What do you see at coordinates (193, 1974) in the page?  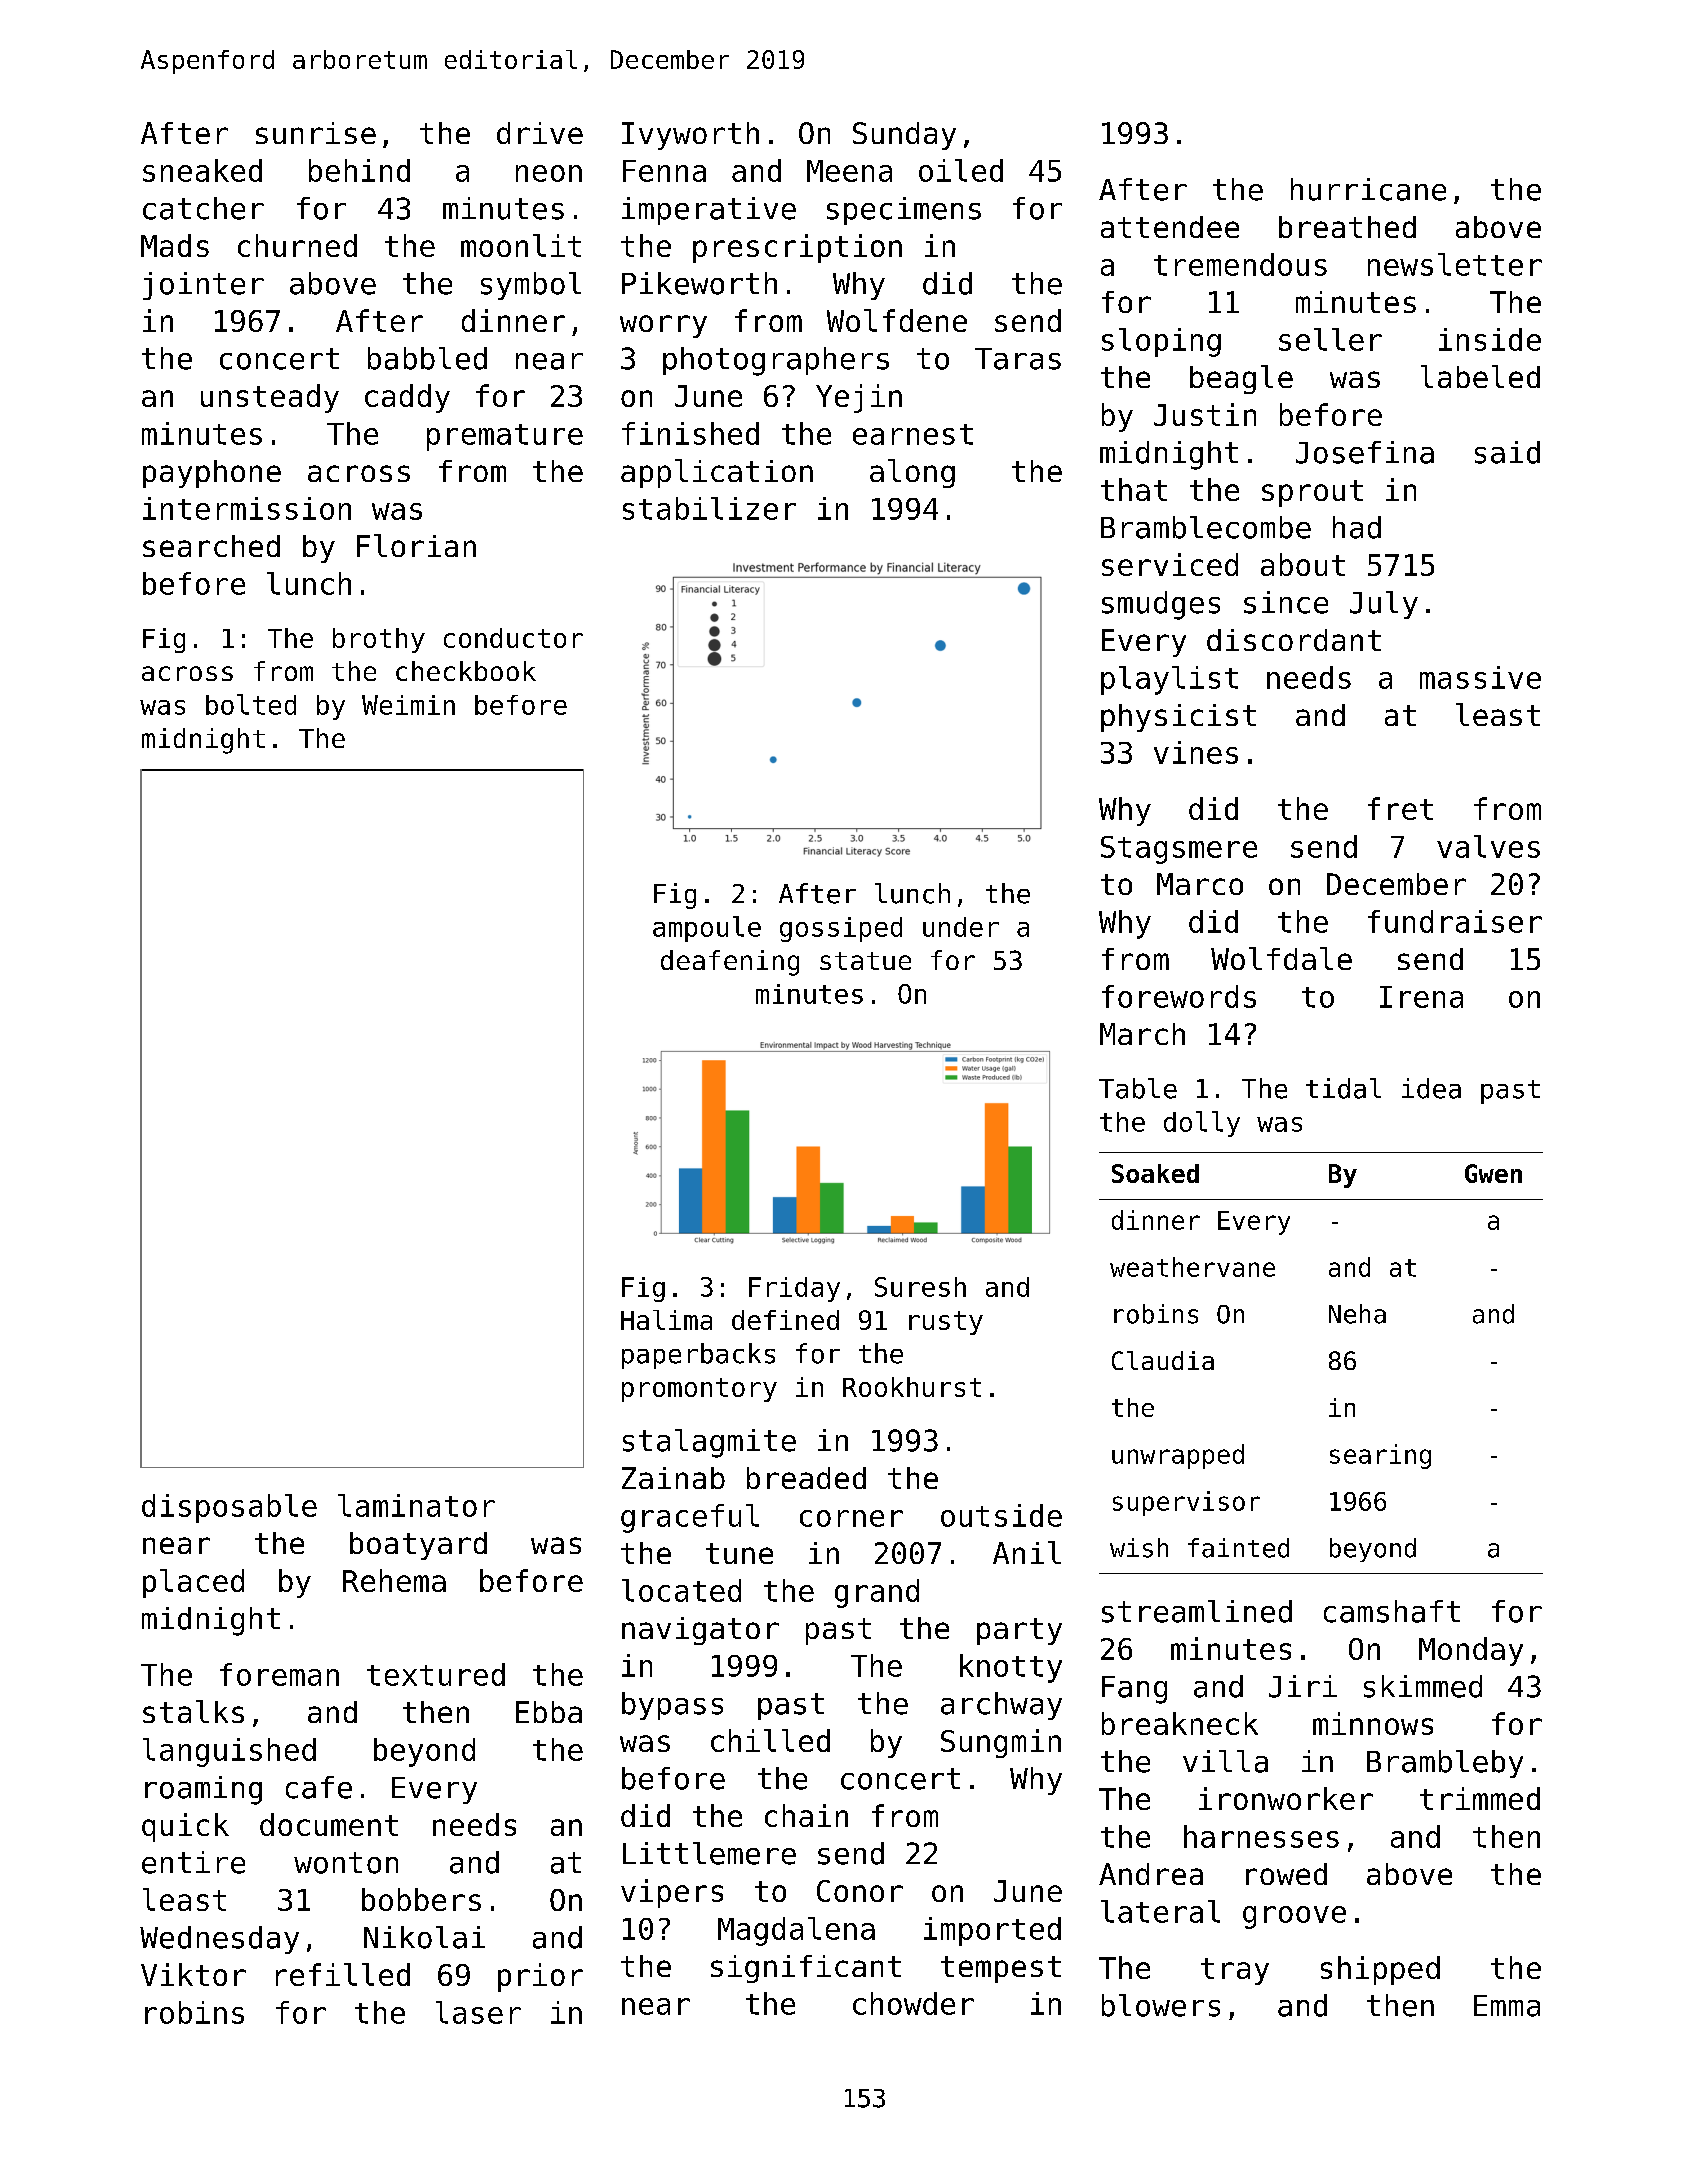 I see `Viktor` at bounding box center [193, 1974].
